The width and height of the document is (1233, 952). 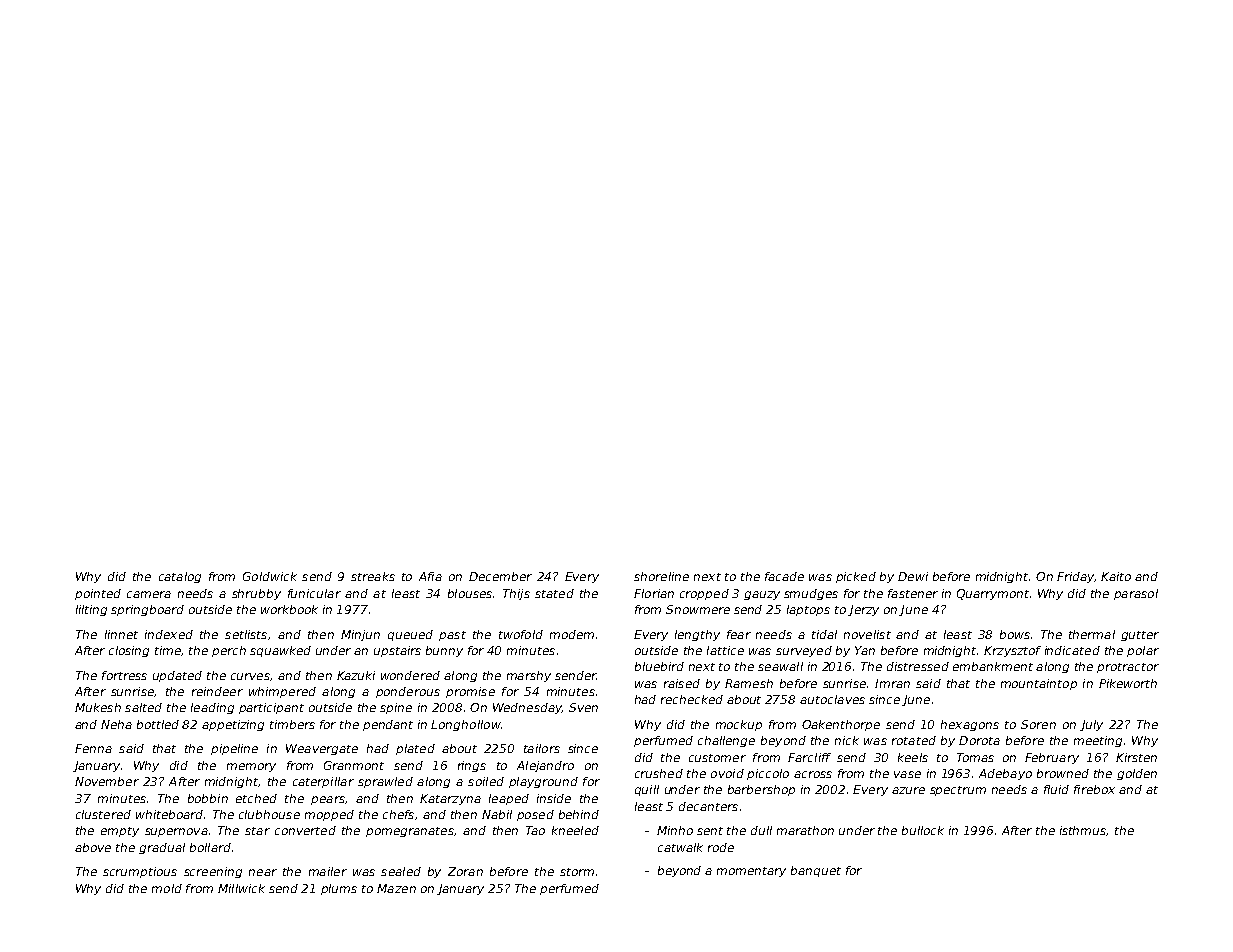 I want to click on stated, so click(x=554, y=593).
